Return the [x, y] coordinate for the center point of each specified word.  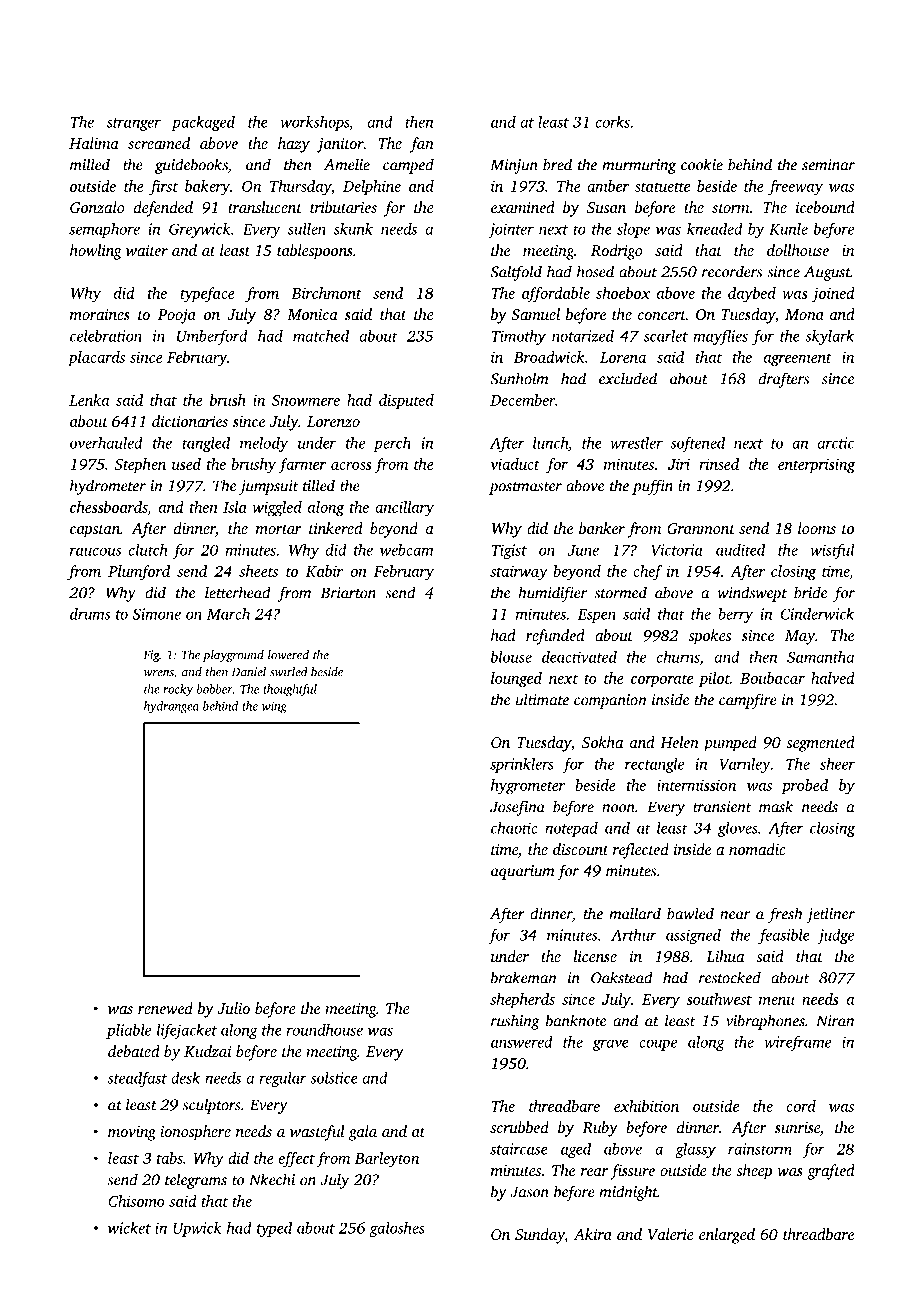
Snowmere [306, 400]
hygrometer [528, 787]
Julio [233, 1008]
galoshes [397, 1229]
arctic [836, 443]
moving [132, 1133]
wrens [159, 673]
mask [776, 806]
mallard [635, 913]
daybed [752, 295]
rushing [515, 1022]
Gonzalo [97, 207]
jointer [511, 230]
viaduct [515, 464]
